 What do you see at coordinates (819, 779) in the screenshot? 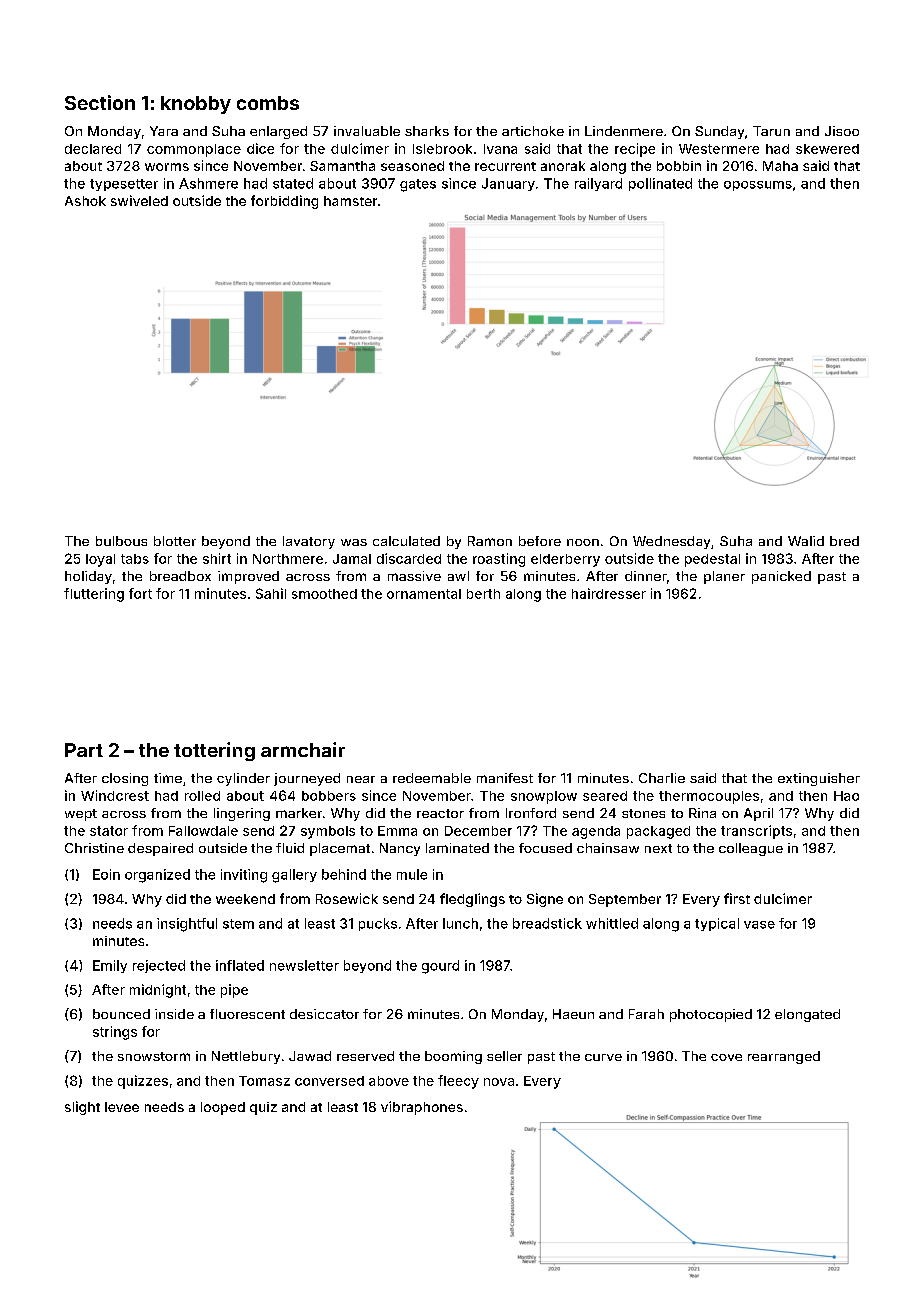
I see `extinguisher` at bounding box center [819, 779].
